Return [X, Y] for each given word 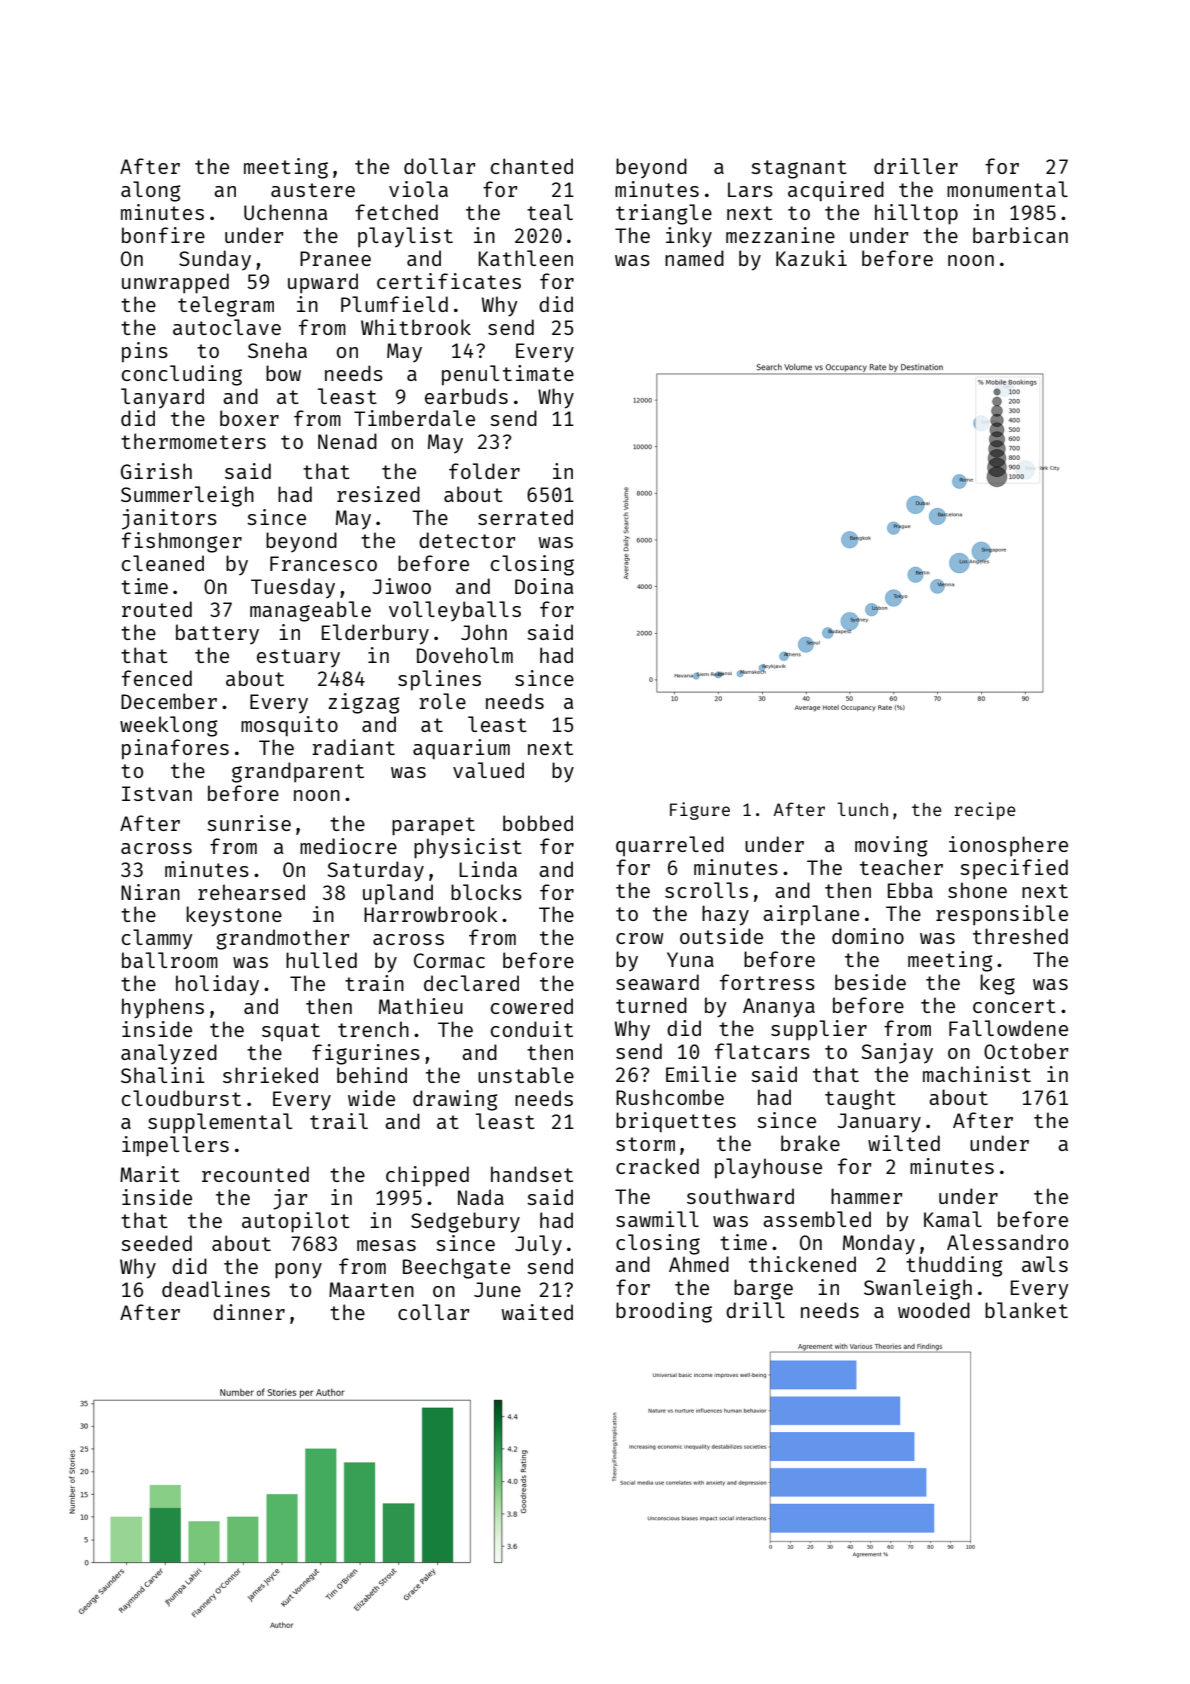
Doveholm [465, 655]
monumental [1007, 189]
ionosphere [1008, 846]
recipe [985, 811]
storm [645, 1144]
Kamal [953, 1219]
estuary [298, 658]
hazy [725, 915]
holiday [217, 985]
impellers [175, 1146]
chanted [532, 166]
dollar [439, 166]
